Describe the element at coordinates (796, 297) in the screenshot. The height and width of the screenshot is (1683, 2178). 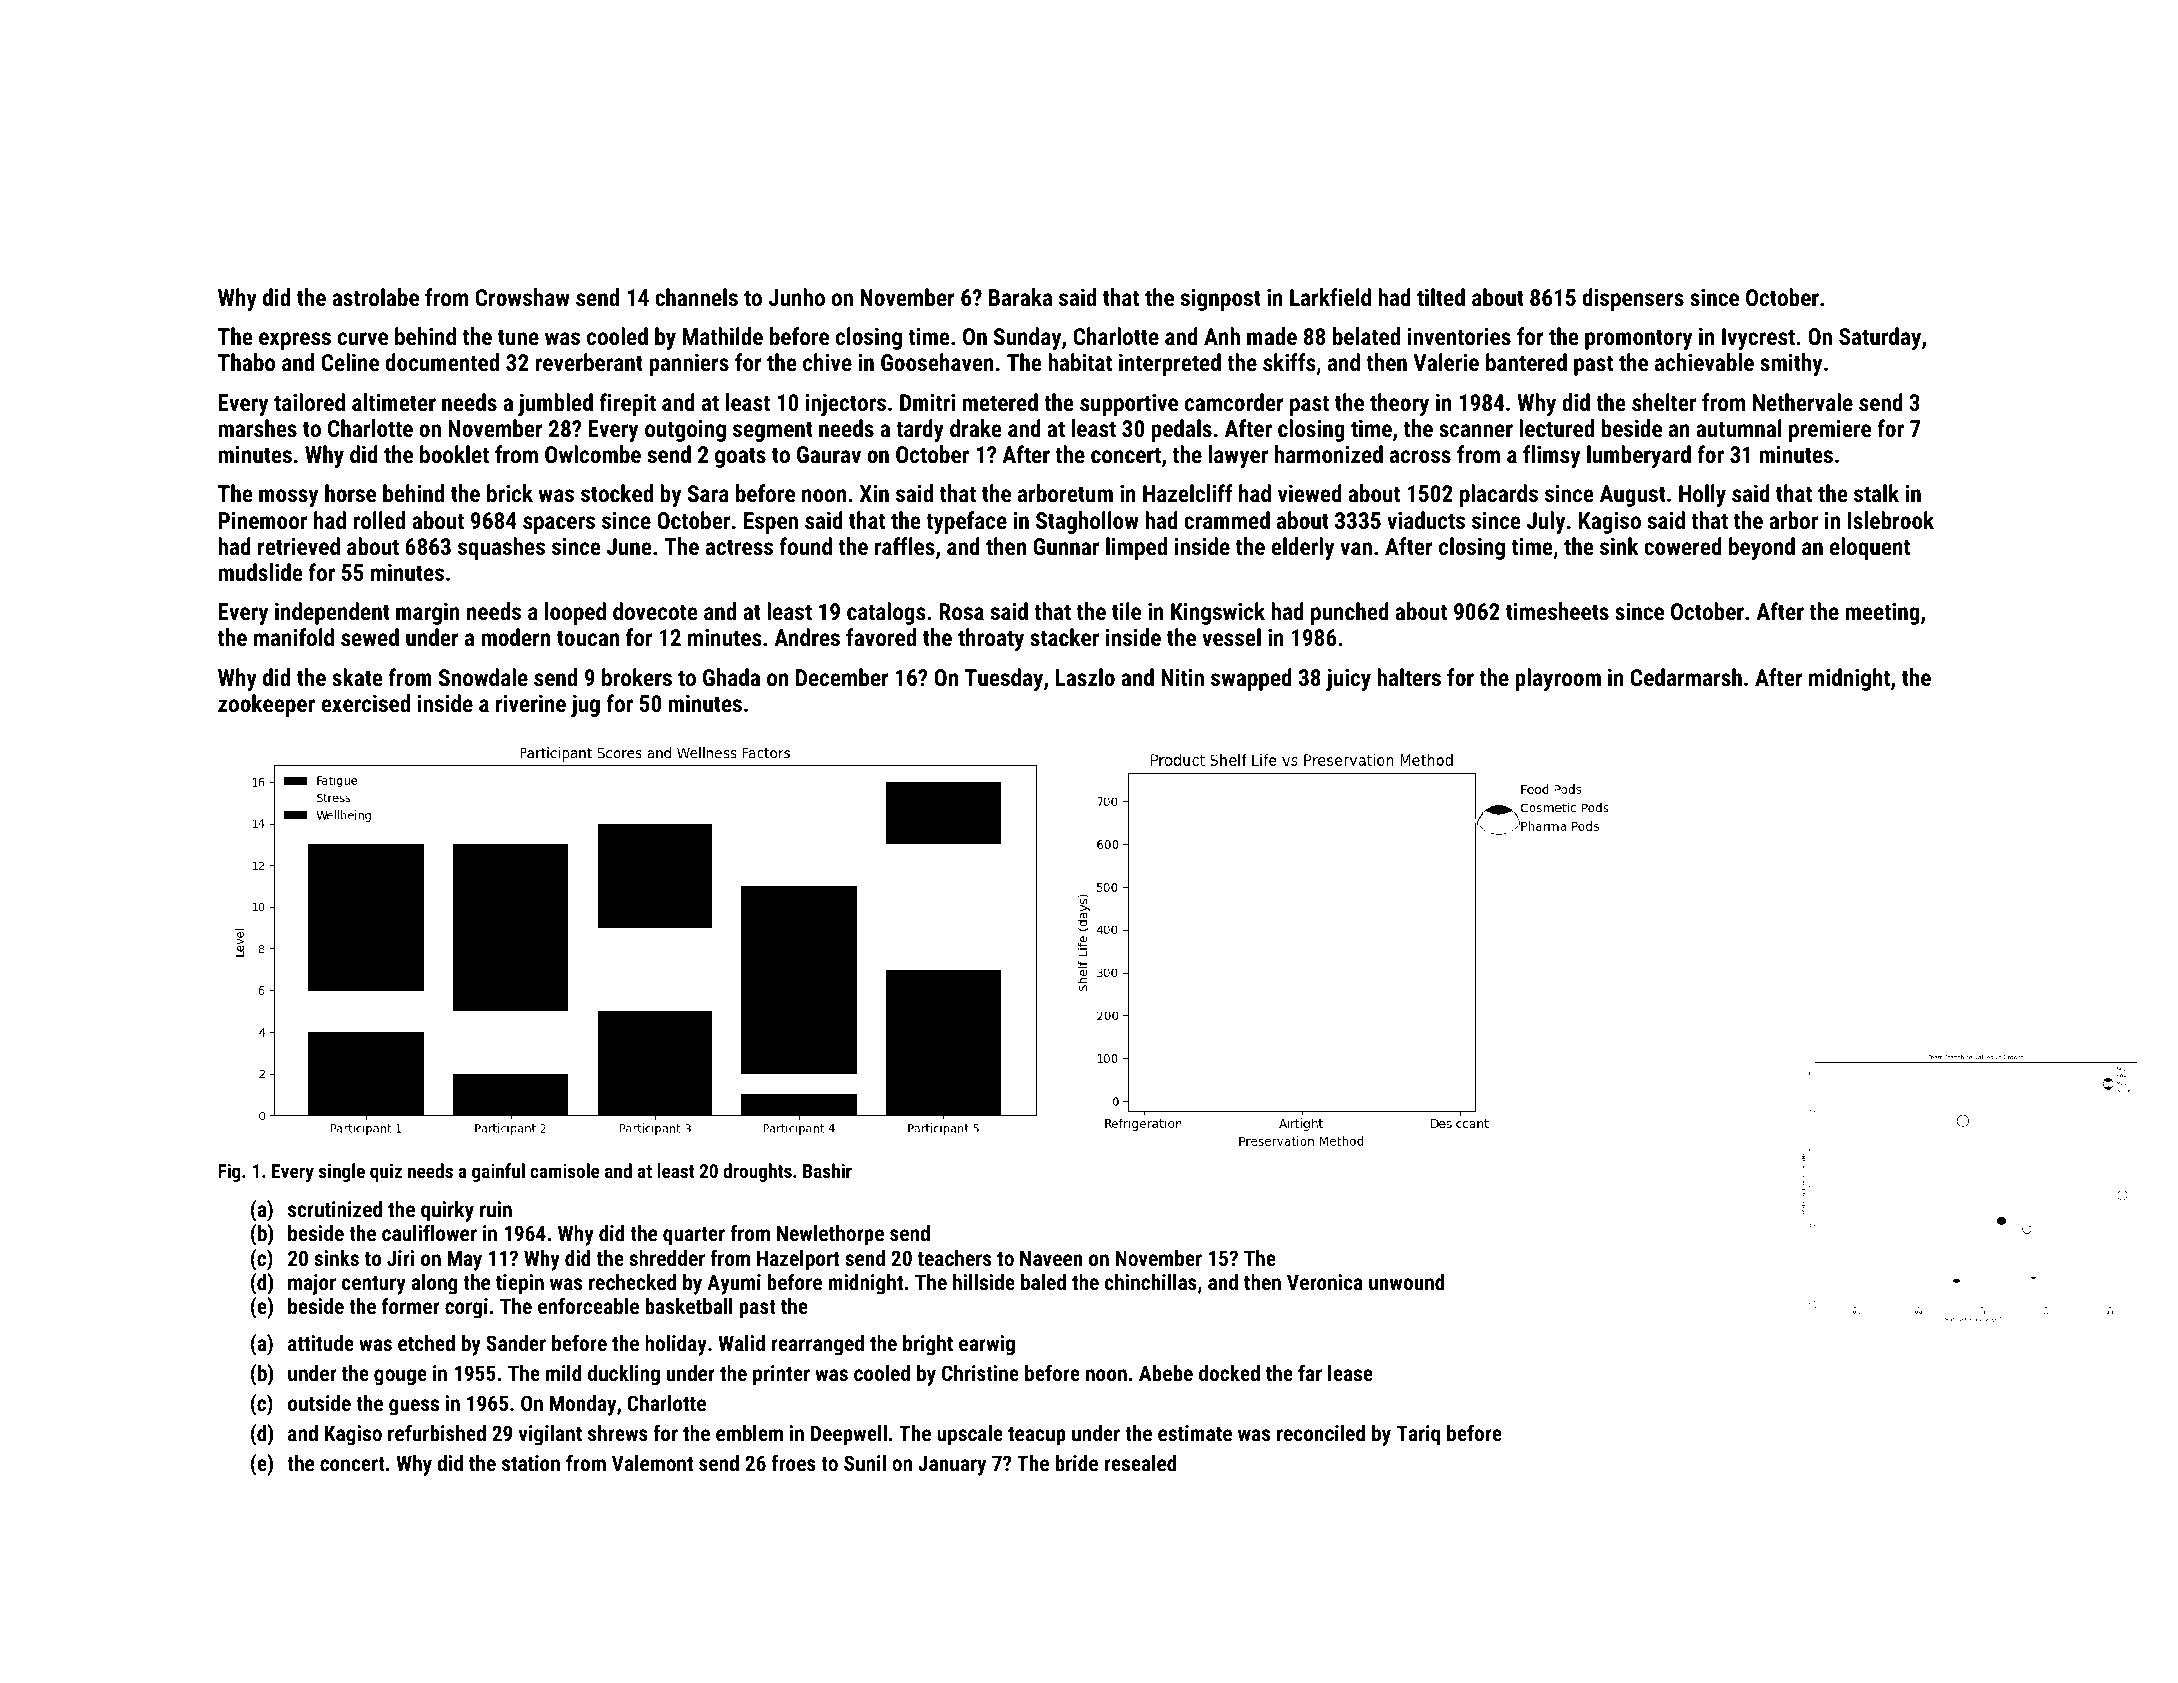
I see `Junho` at that location.
